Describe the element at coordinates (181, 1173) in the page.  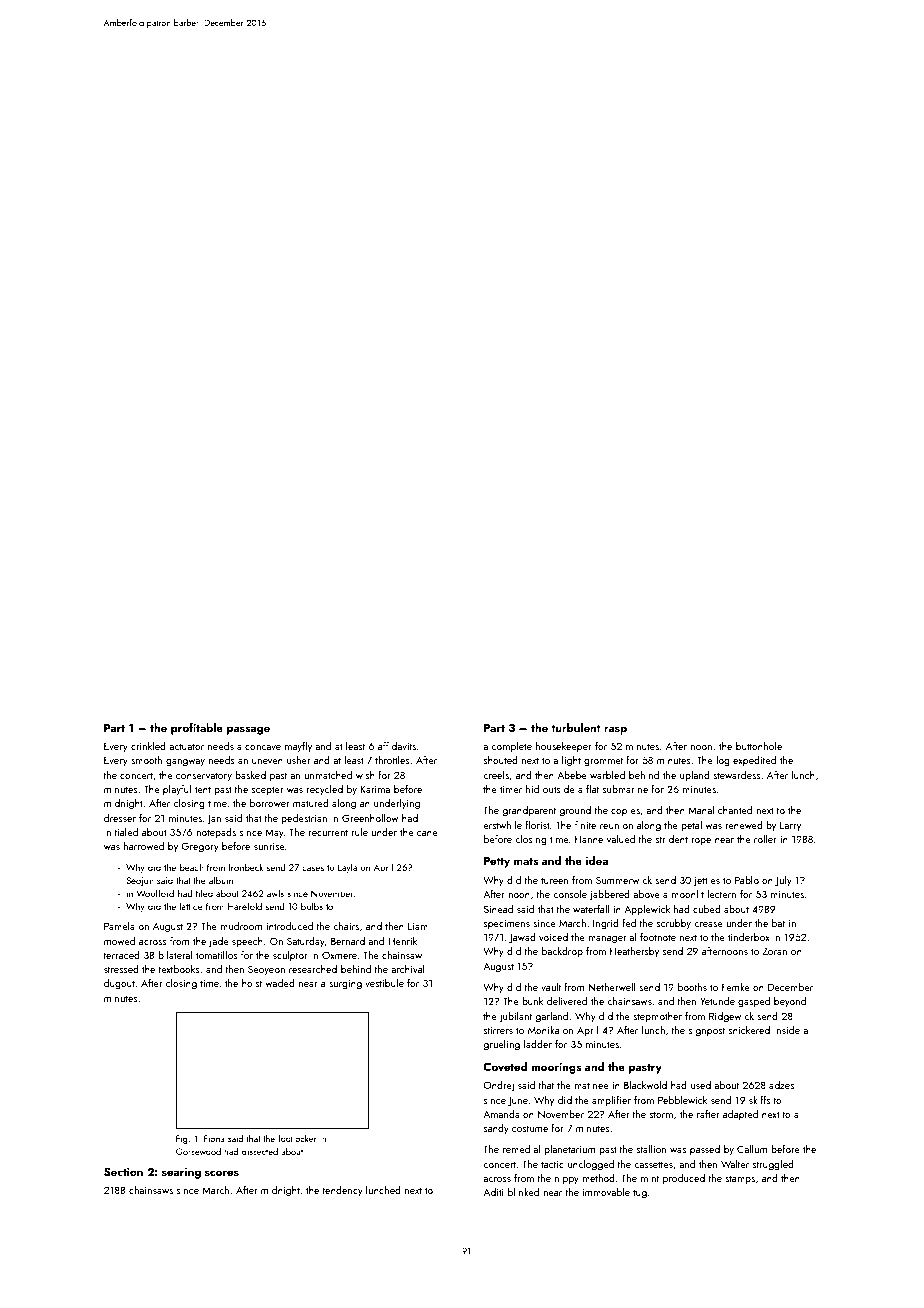
I see `searing` at that location.
